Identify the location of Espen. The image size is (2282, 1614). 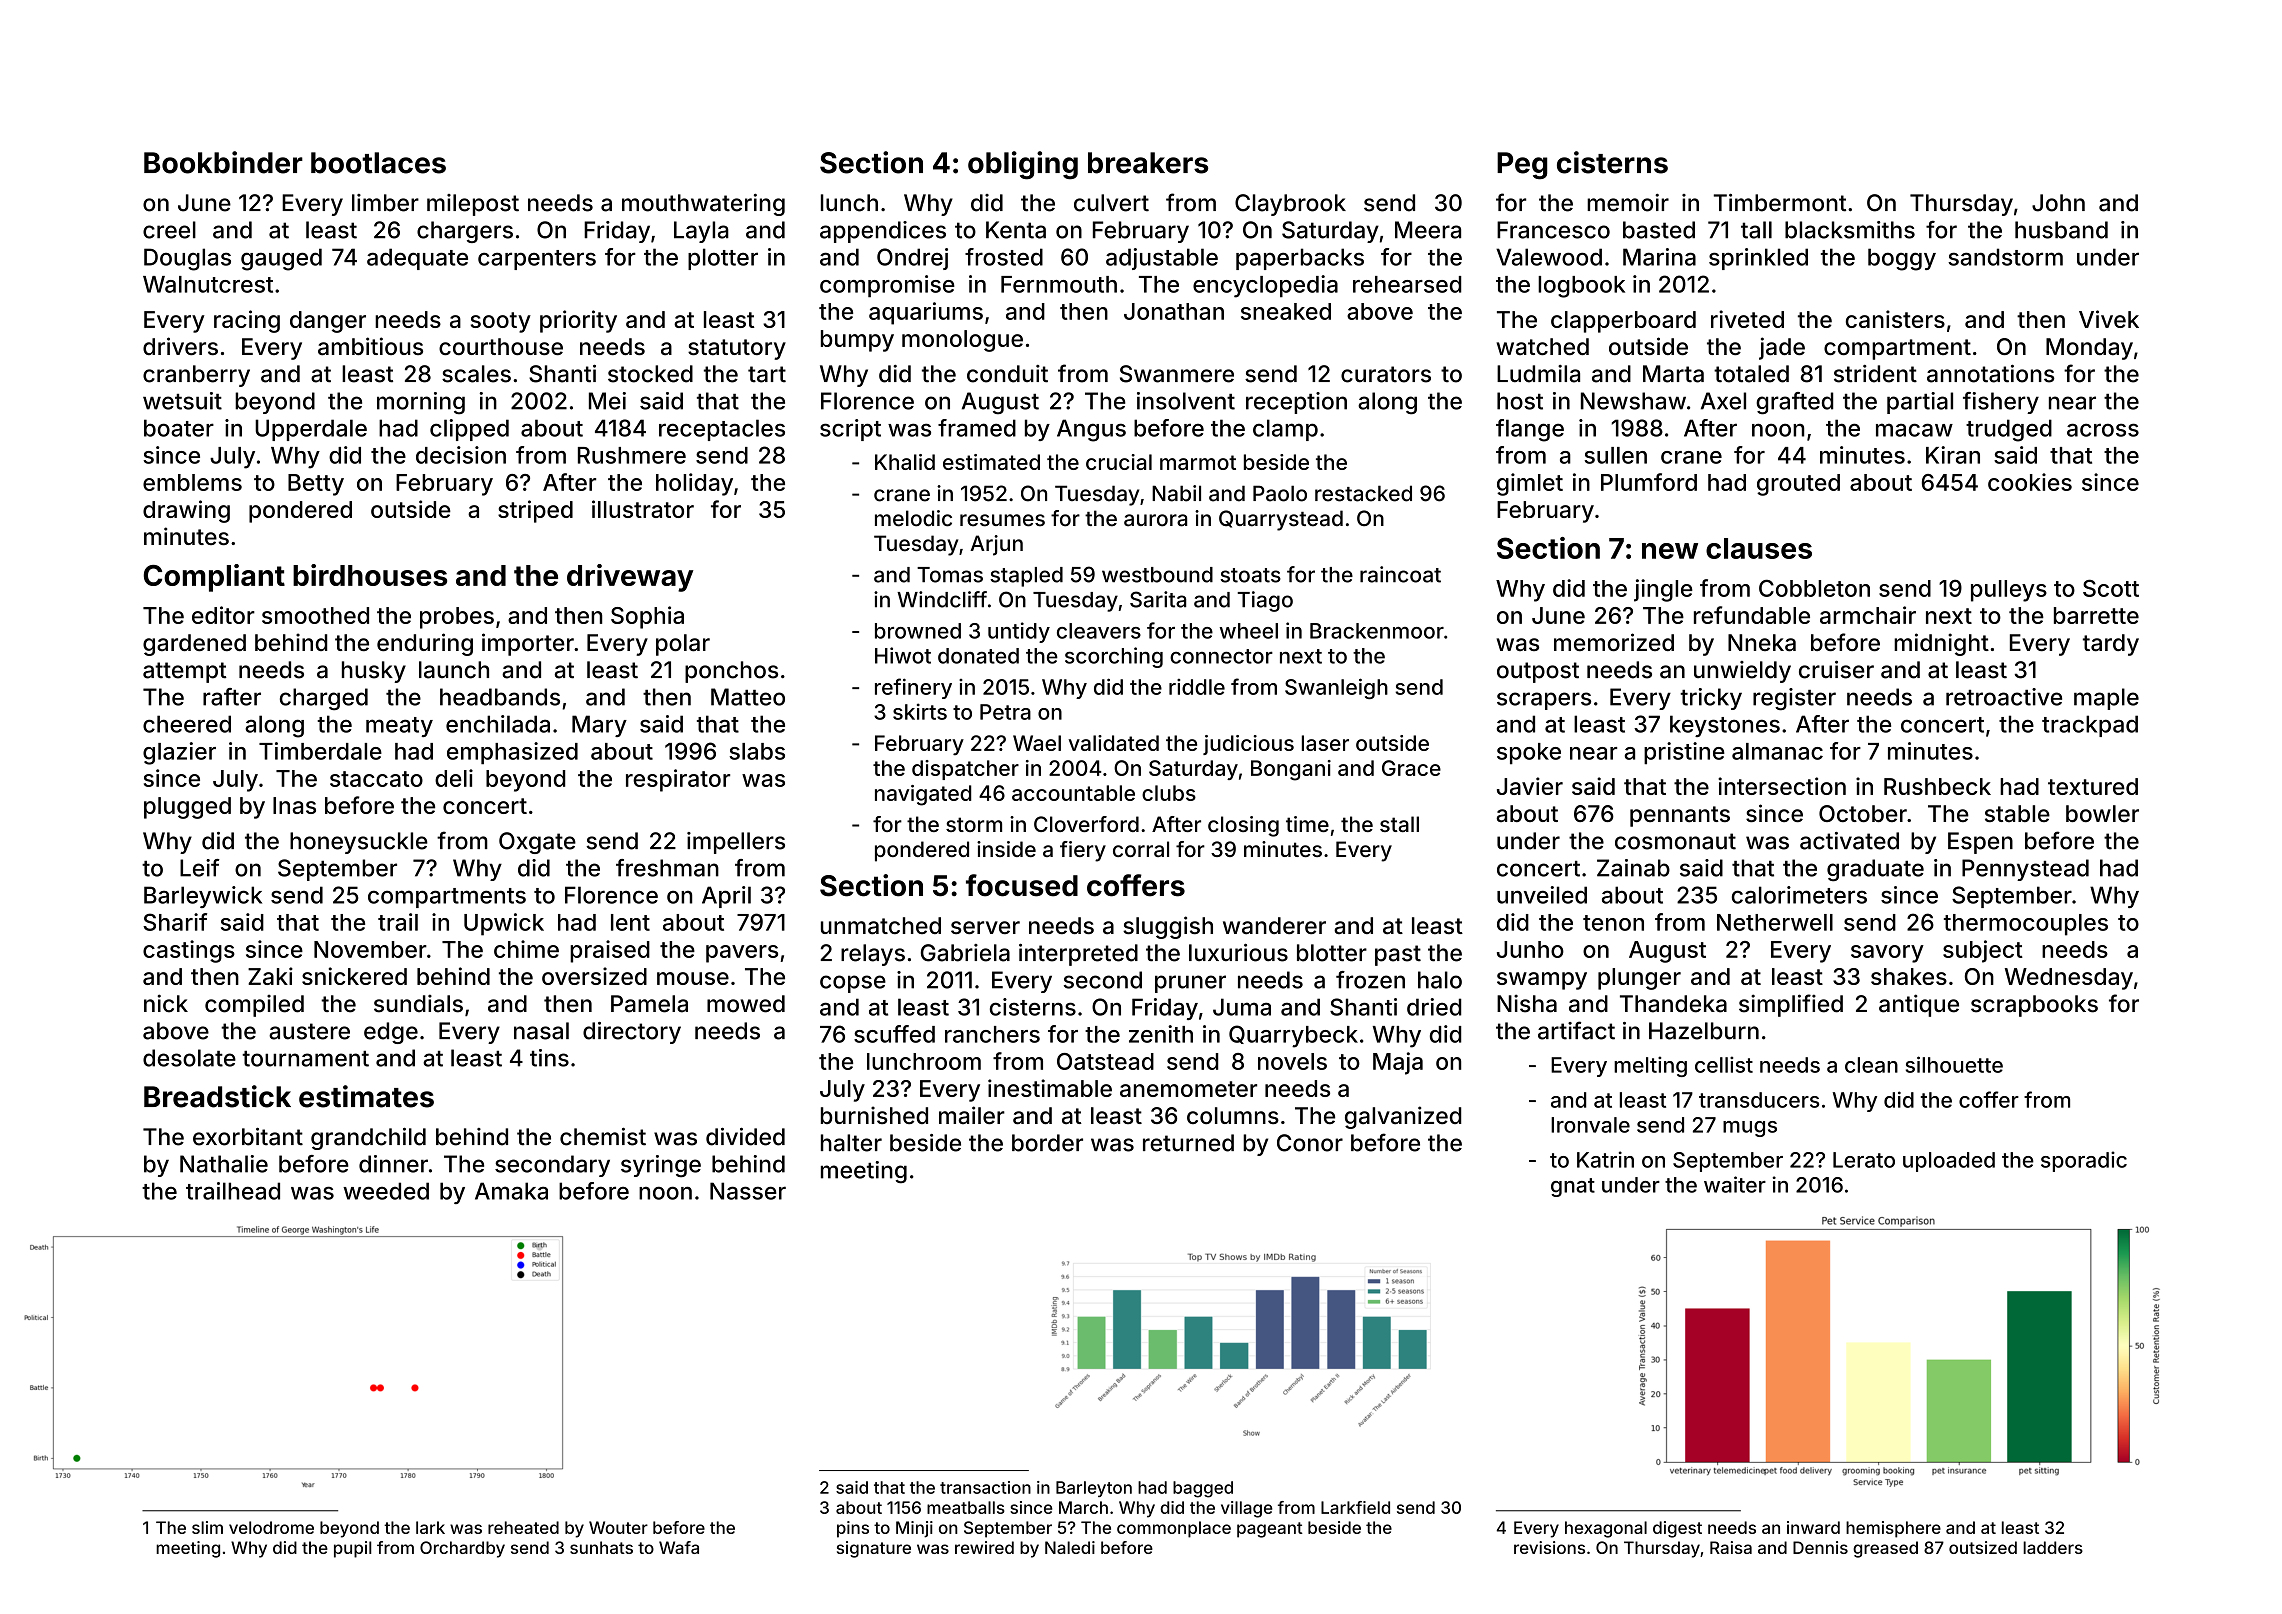
(1980, 843).
